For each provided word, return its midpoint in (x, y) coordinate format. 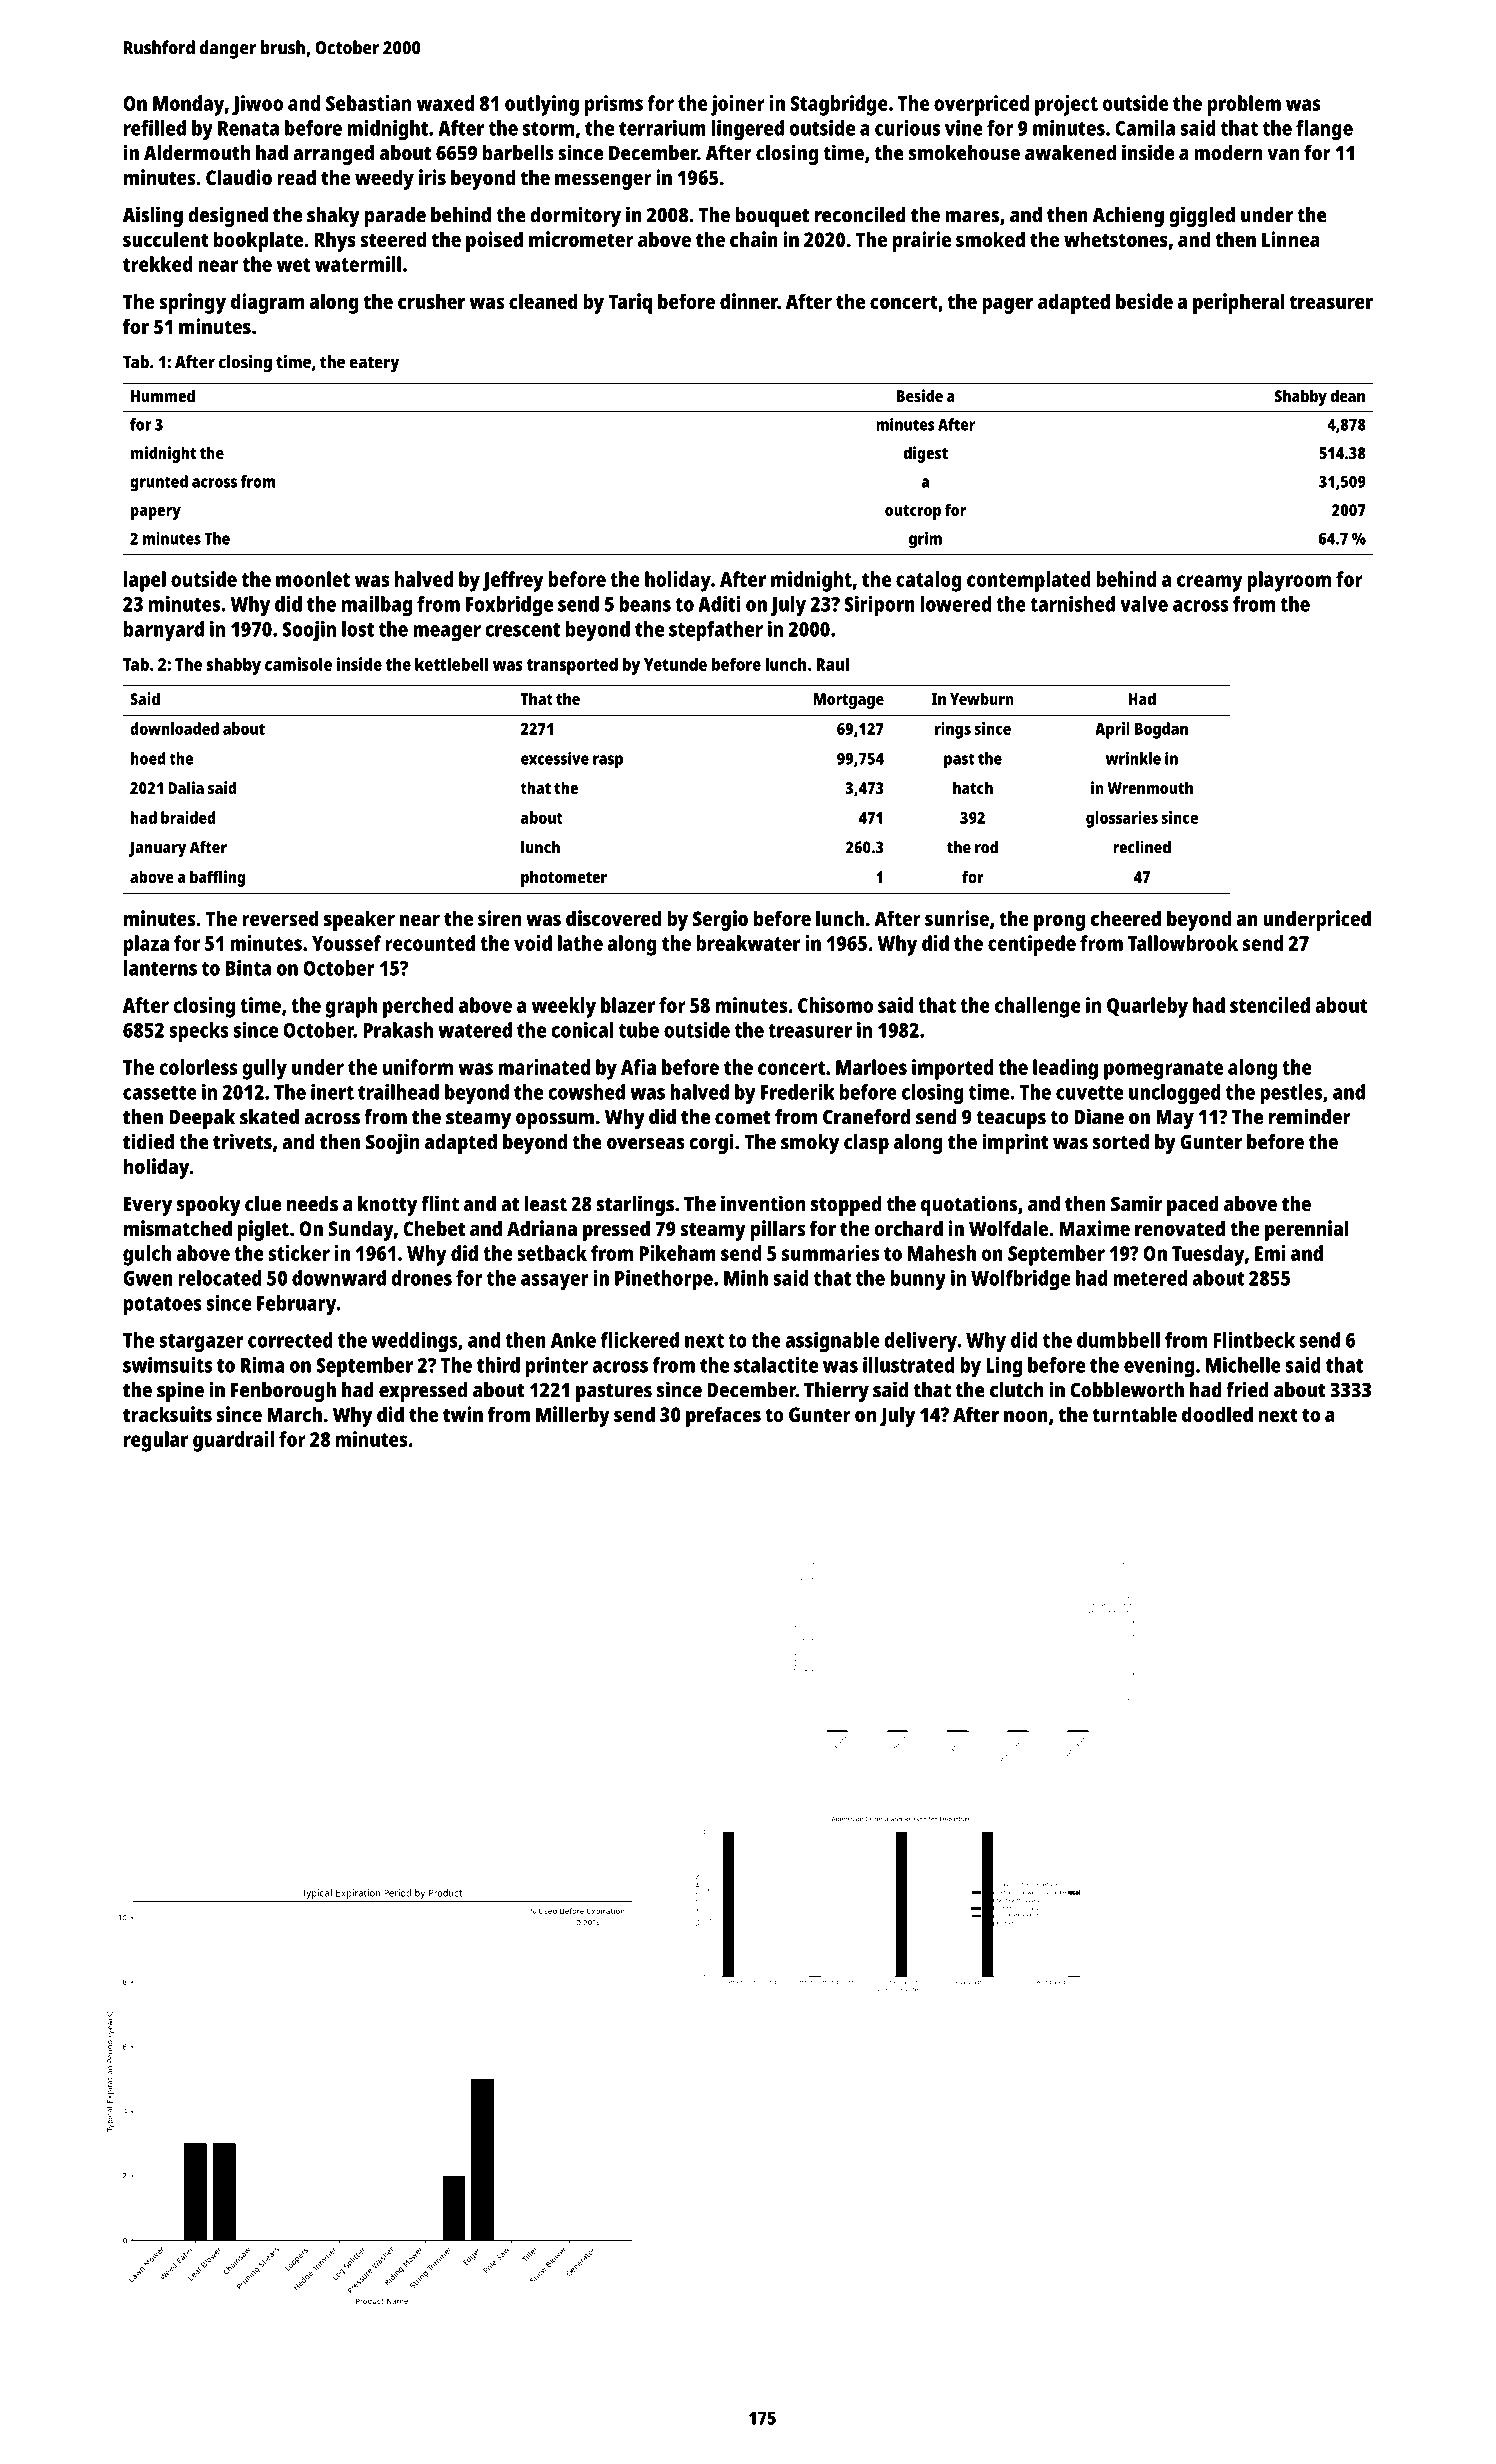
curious (907, 128)
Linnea (1291, 239)
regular (156, 1441)
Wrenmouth (1150, 787)
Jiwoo (257, 105)
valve (1144, 604)
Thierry (836, 1391)
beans (645, 604)
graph (351, 1007)
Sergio (720, 920)
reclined (1142, 847)
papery (156, 513)
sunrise (957, 918)
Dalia (186, 787)
